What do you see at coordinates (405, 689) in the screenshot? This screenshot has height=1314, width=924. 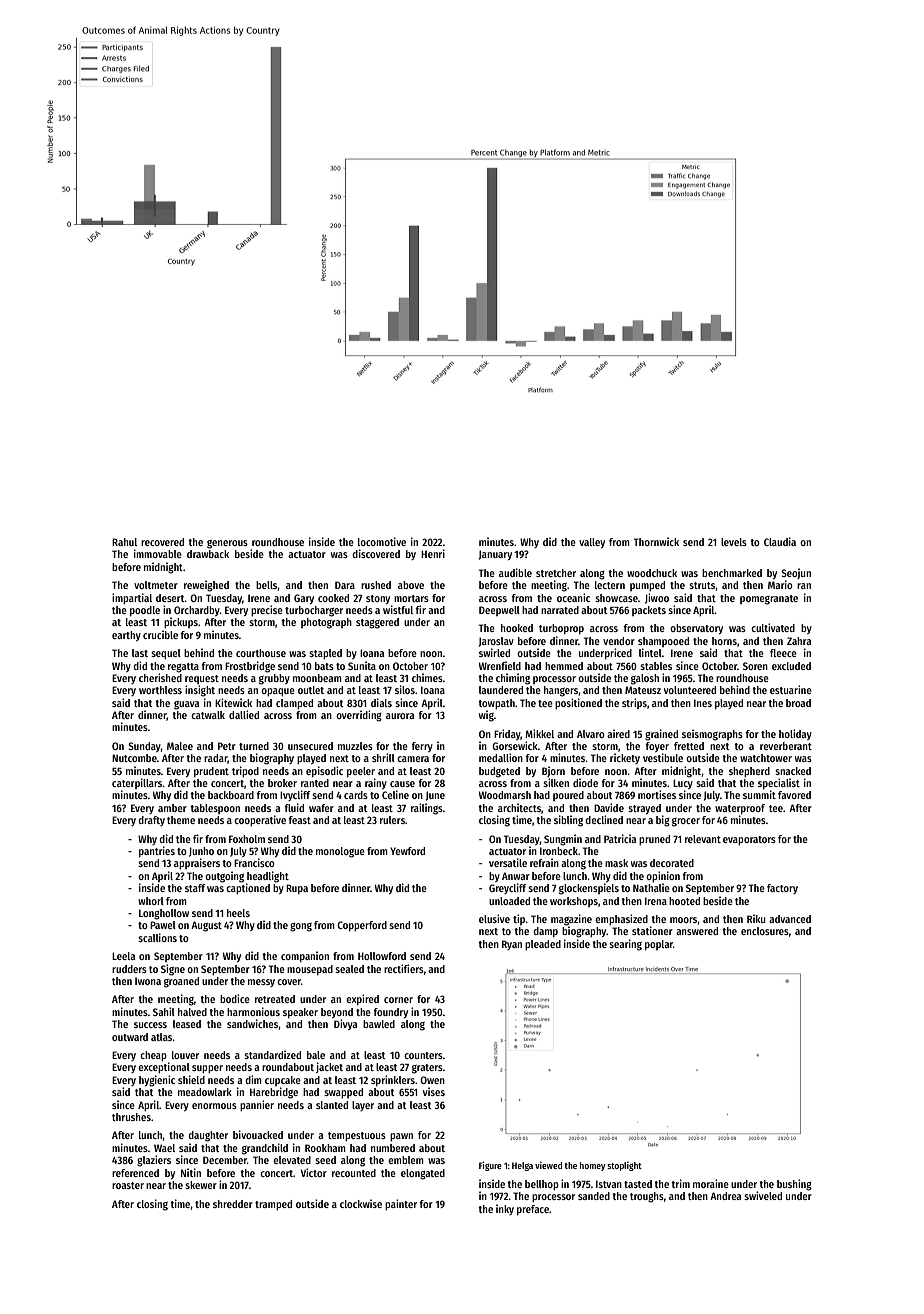 I see `silos` at bounding box center [405, 689].
